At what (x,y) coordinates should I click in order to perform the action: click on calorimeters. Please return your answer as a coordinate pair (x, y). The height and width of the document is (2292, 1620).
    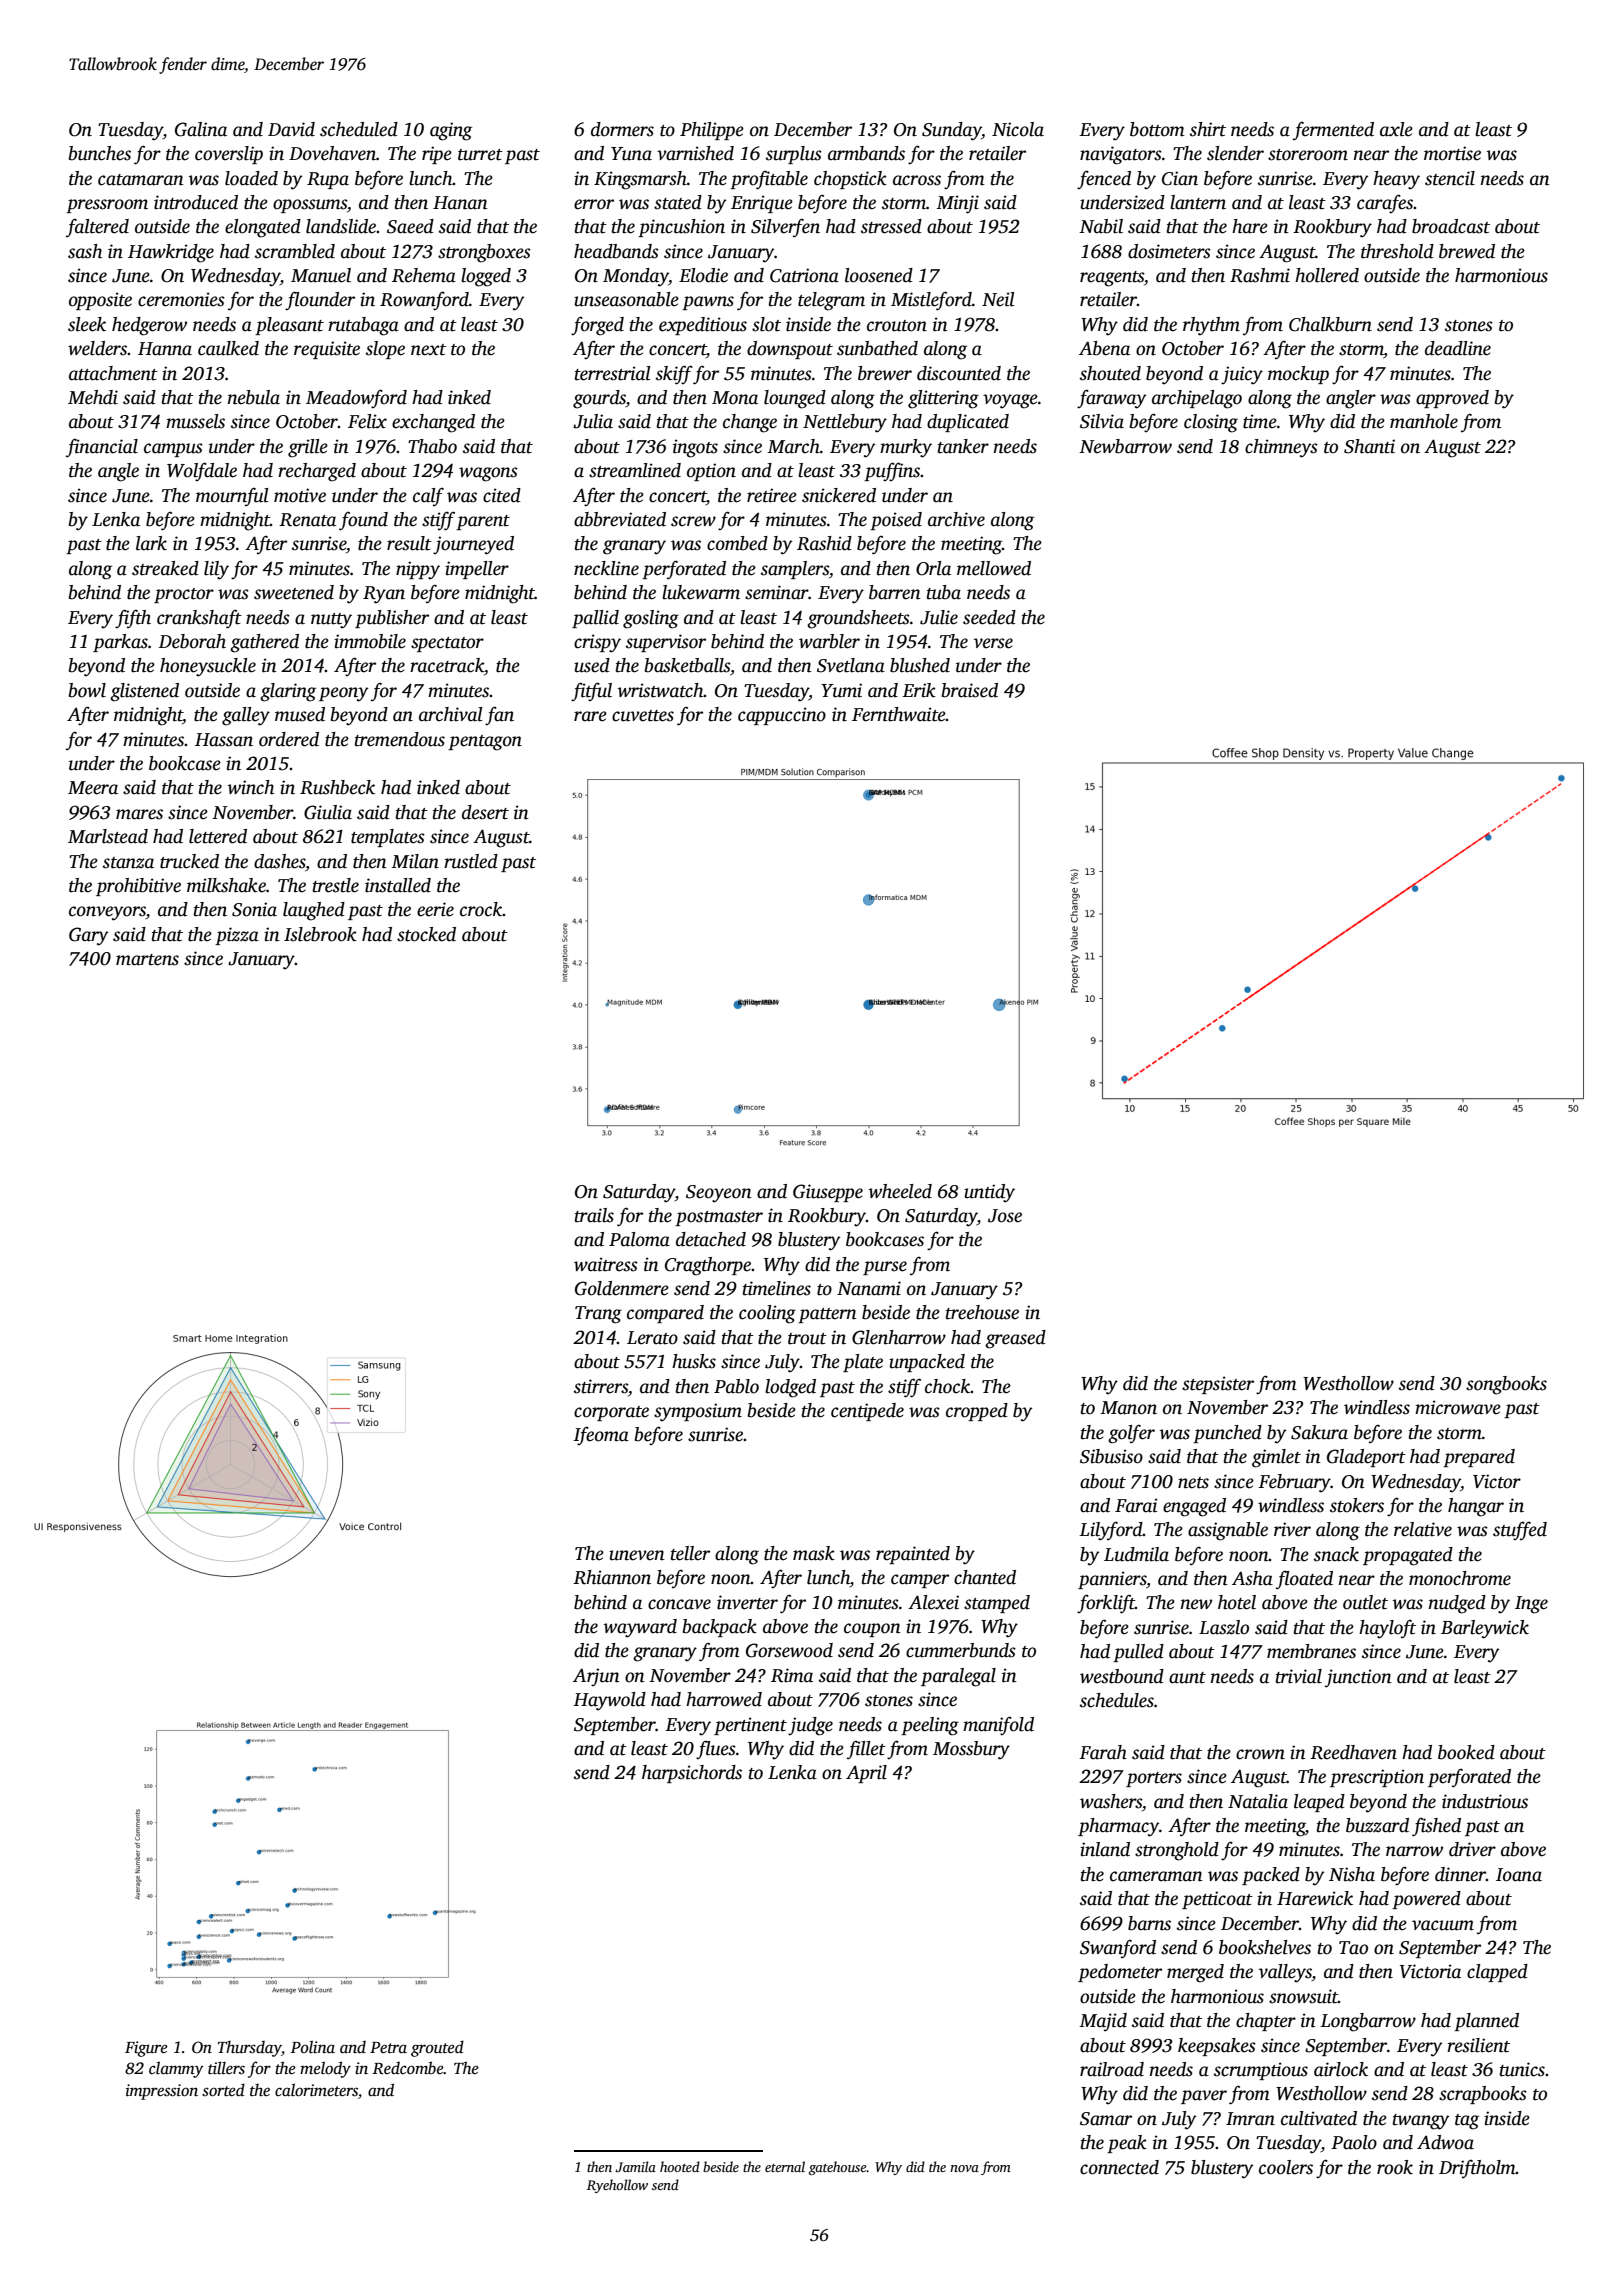
    Looking at the image, I should click on (316, 2090).
